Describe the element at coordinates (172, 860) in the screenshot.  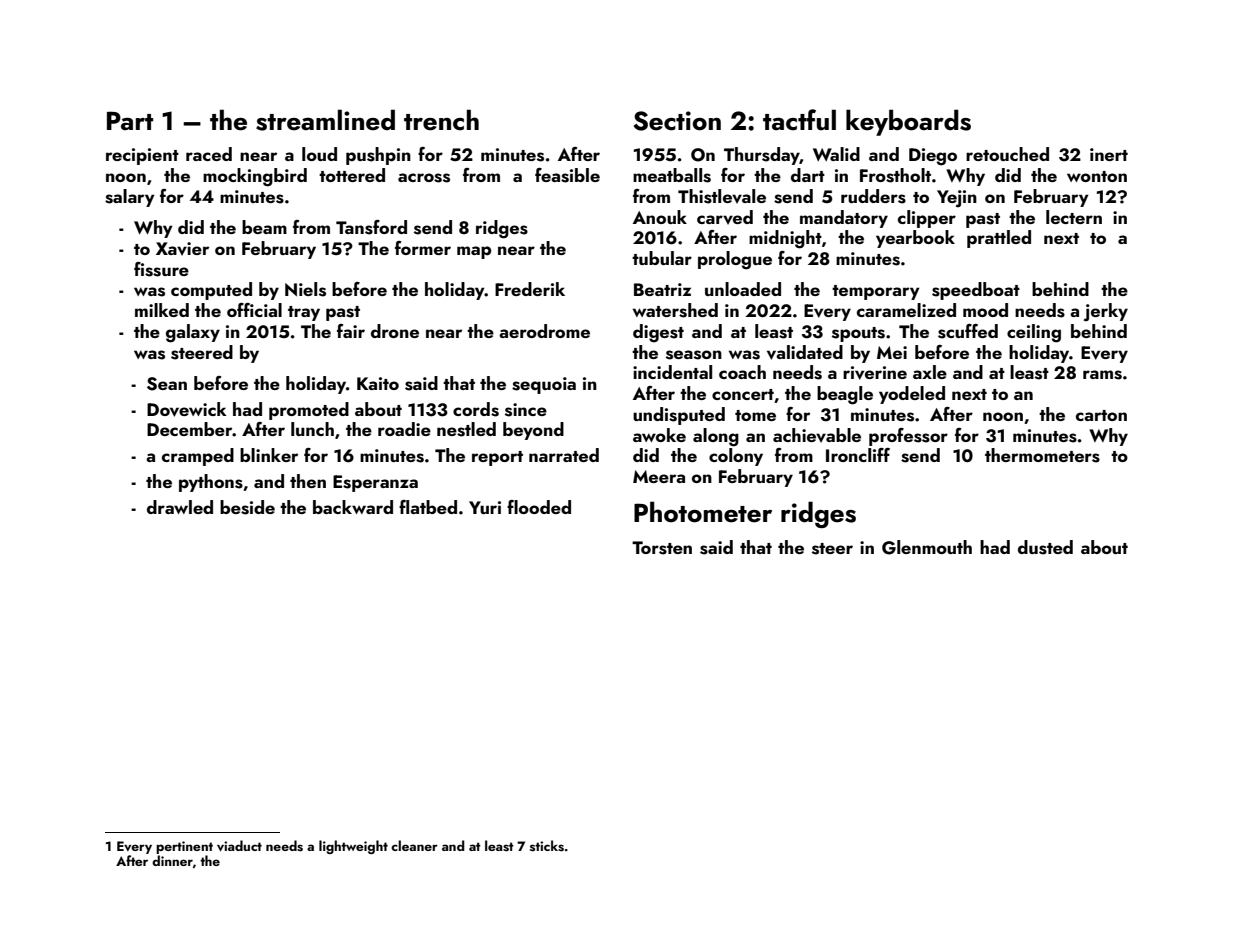
I see `dinner` at that location.
